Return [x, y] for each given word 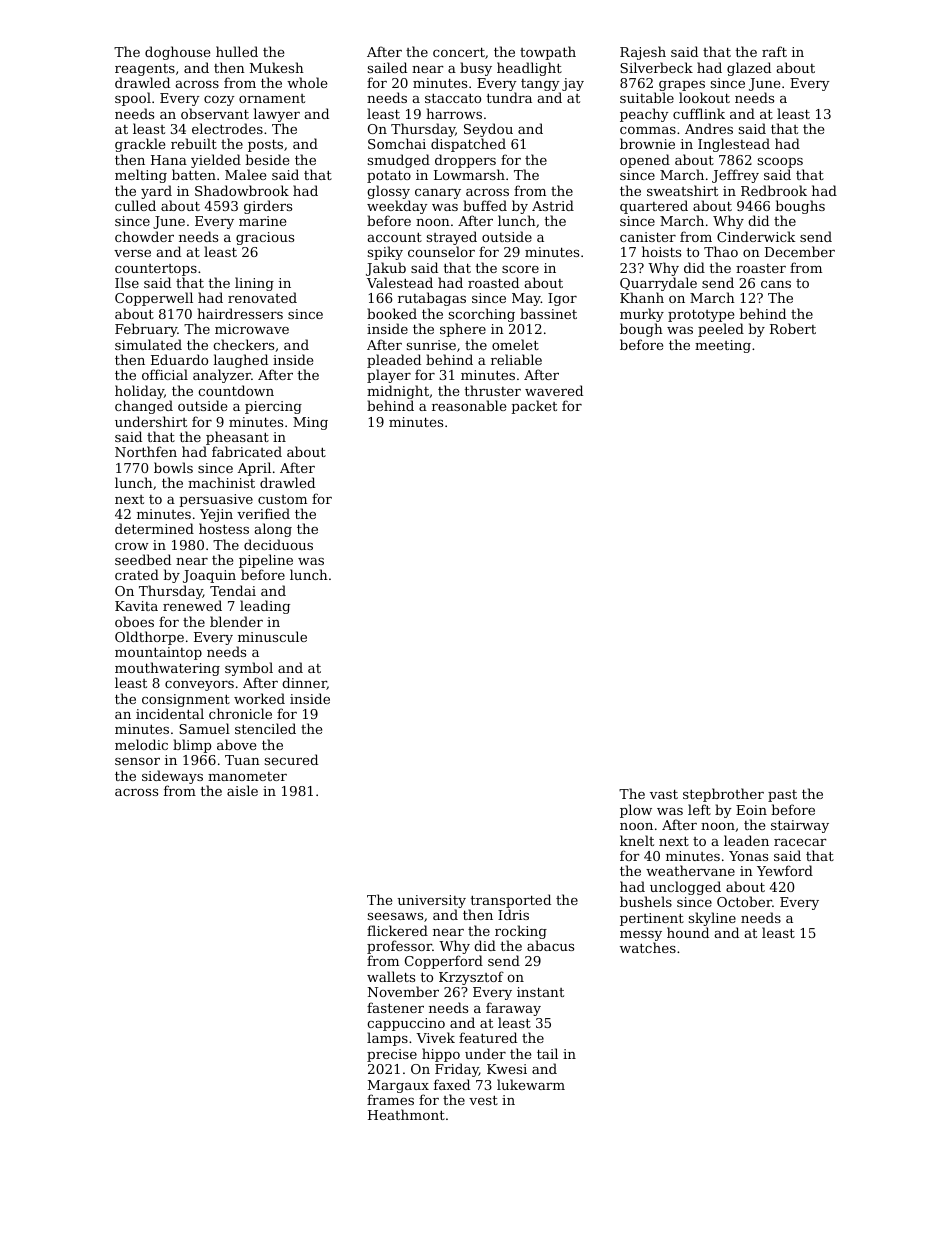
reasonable [469, 405]
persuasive [216, 500]
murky [642, 315]
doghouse [177, 53]
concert [459, 52]
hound [688, 932]
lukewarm [531, 1084]
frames [390, 1099]
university [431, 901]
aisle [242, 790]
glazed [749, 69]
